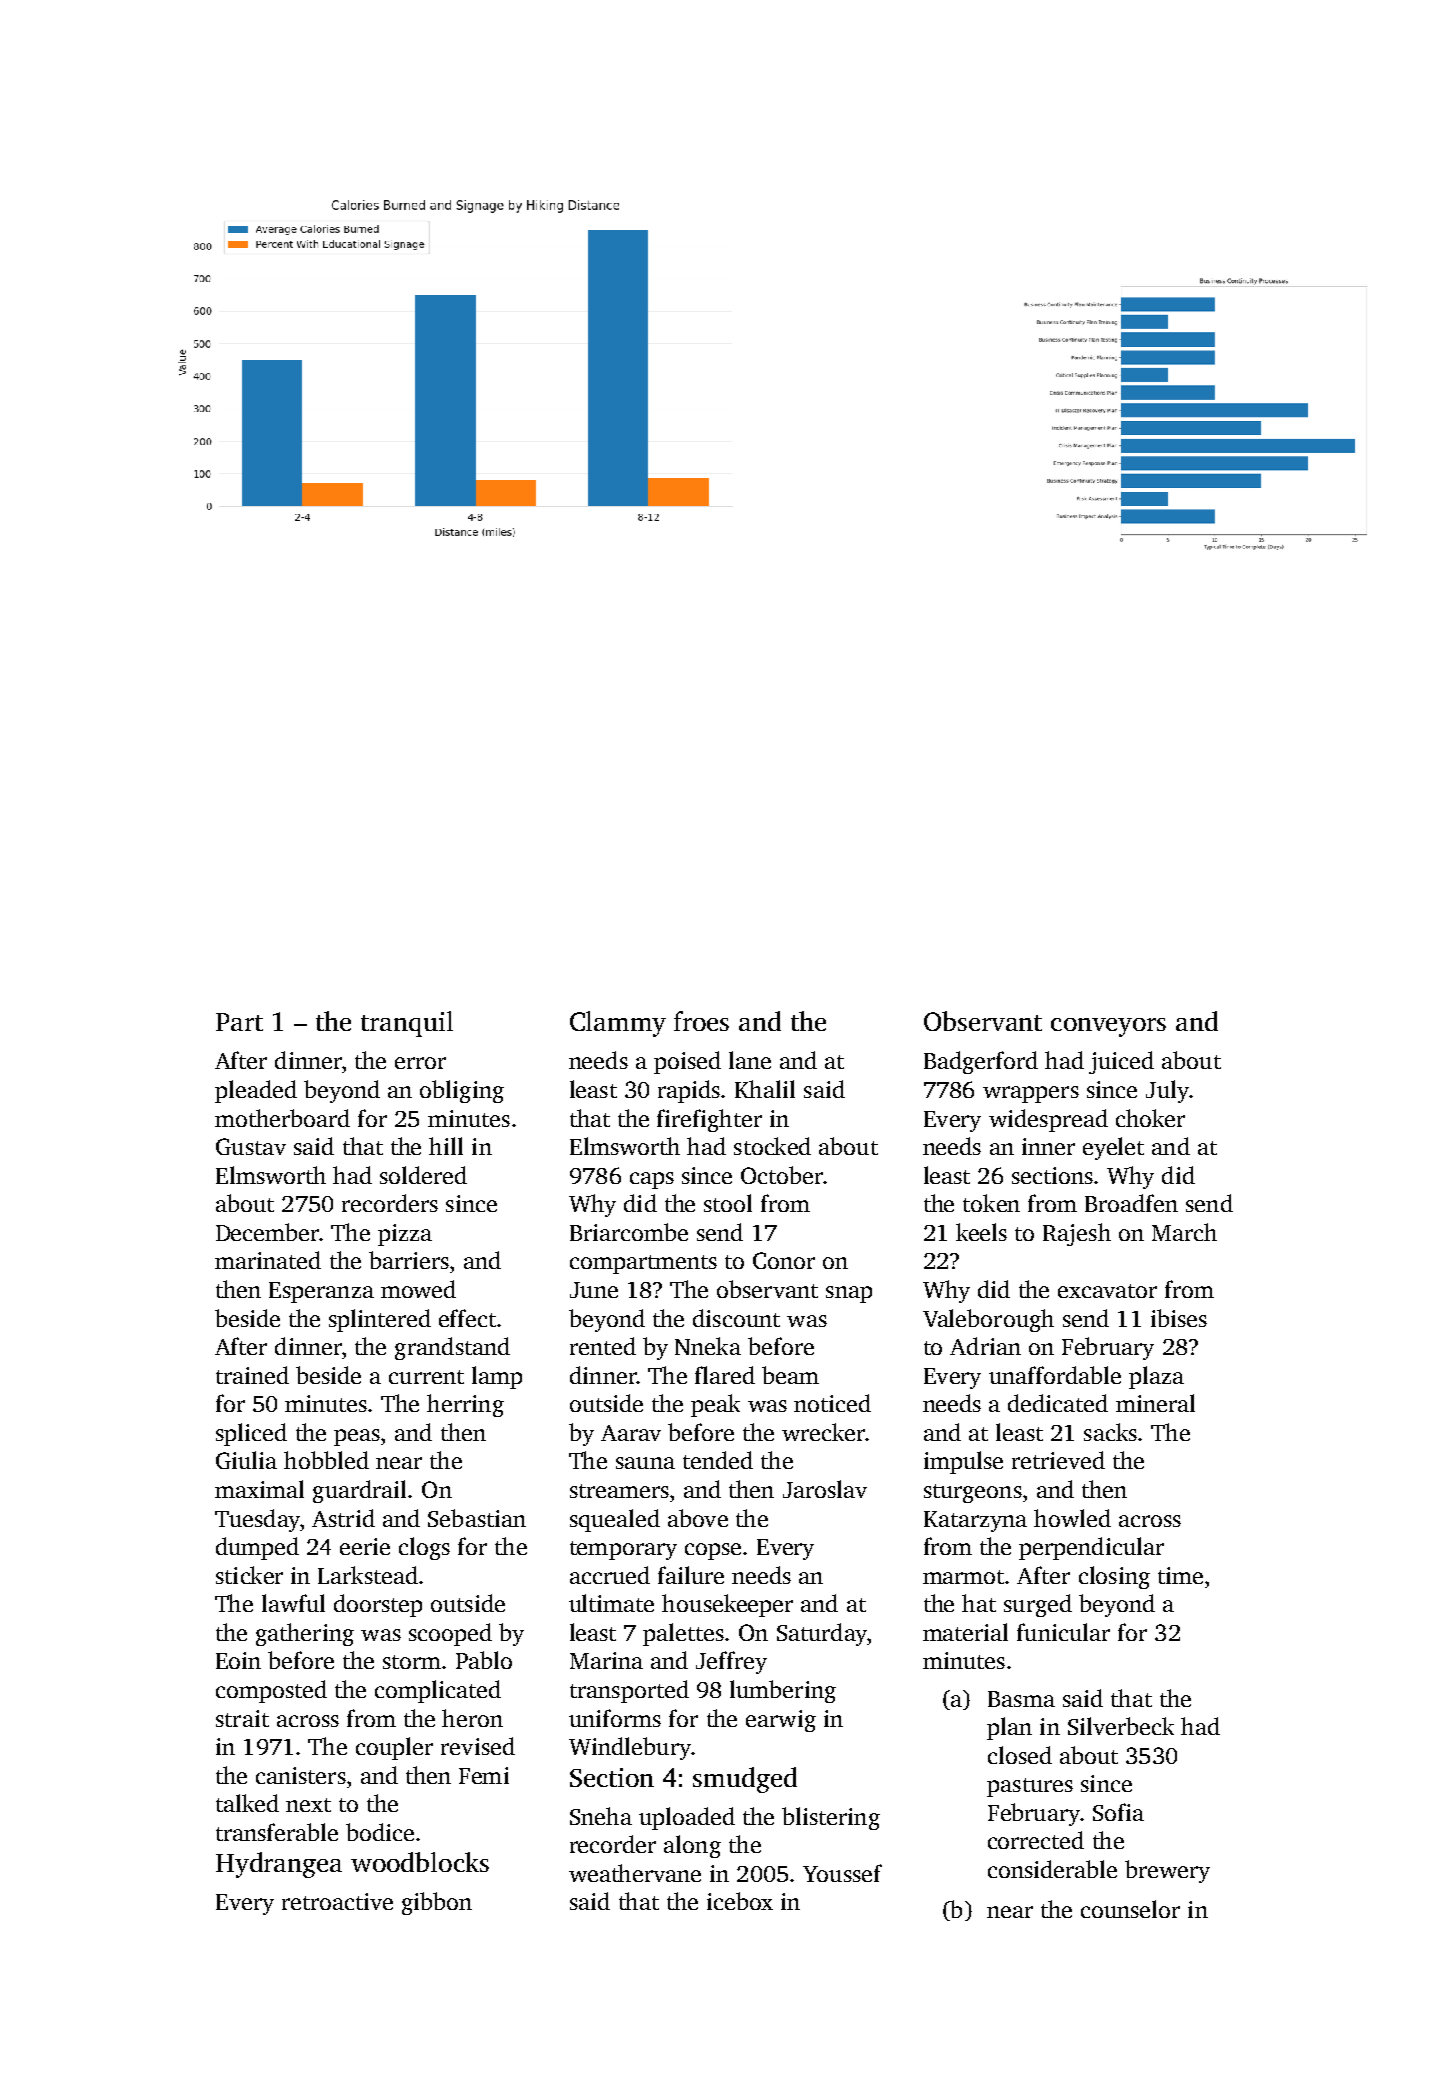 This screenshot has width=1450, height=2100. Describe the element at coordinates (1130, 1909) in the screenshot. I see `counselor` at that location.
